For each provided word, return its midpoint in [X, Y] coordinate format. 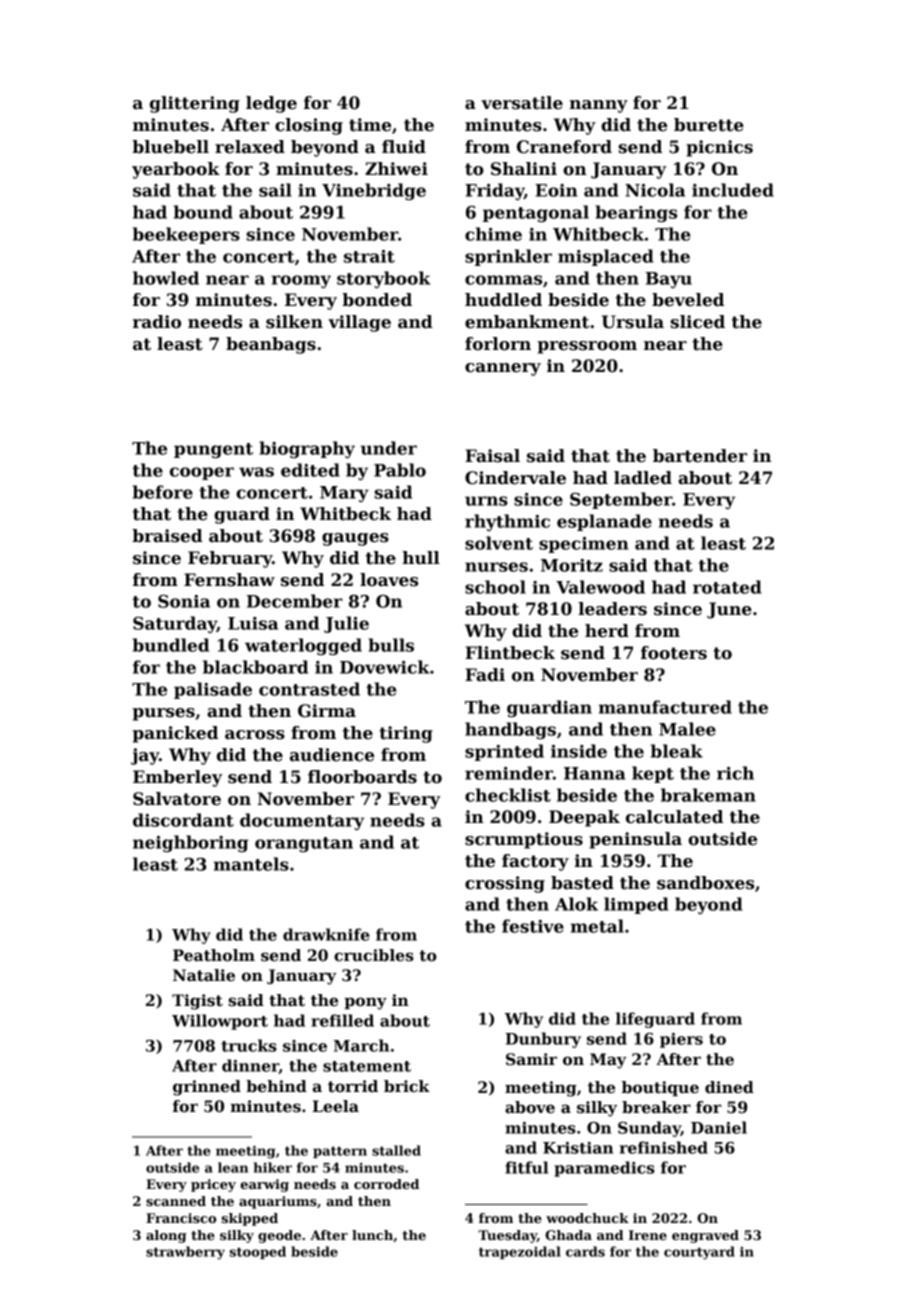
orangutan [304, 844]
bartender [700, 456]
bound [203, 212]
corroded [386, 1184]
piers [681, 1040]
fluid [404, 147]
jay [145, 756]
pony [365, 1003]
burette [709, 125]
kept [653, 774]
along [166, 1236]
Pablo [400, 470]
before [163, 492]
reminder [509, 773]
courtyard [699, 1253]
